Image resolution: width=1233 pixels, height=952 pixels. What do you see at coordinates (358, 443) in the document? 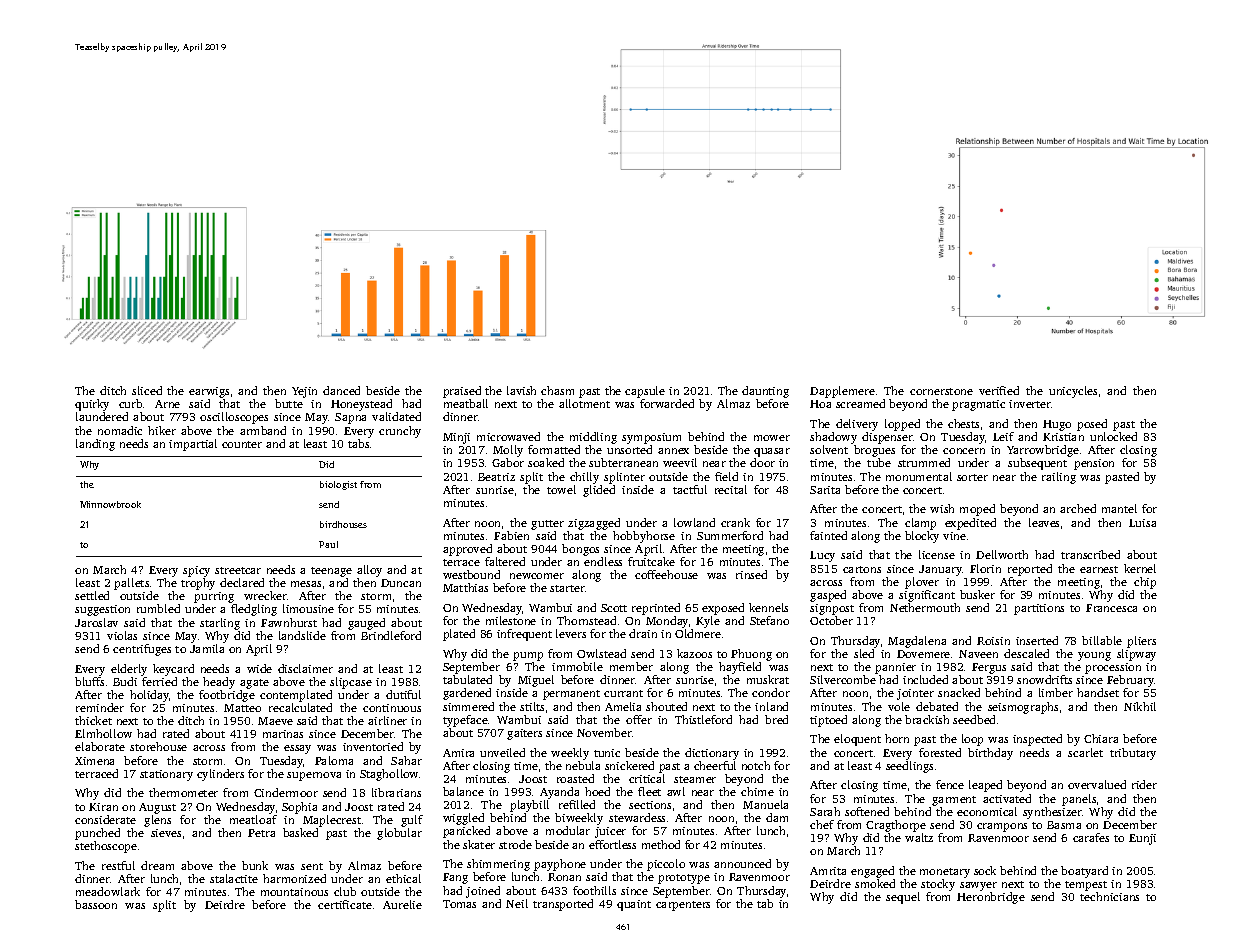
I see `tabs` at bounding box center [358, 443].
